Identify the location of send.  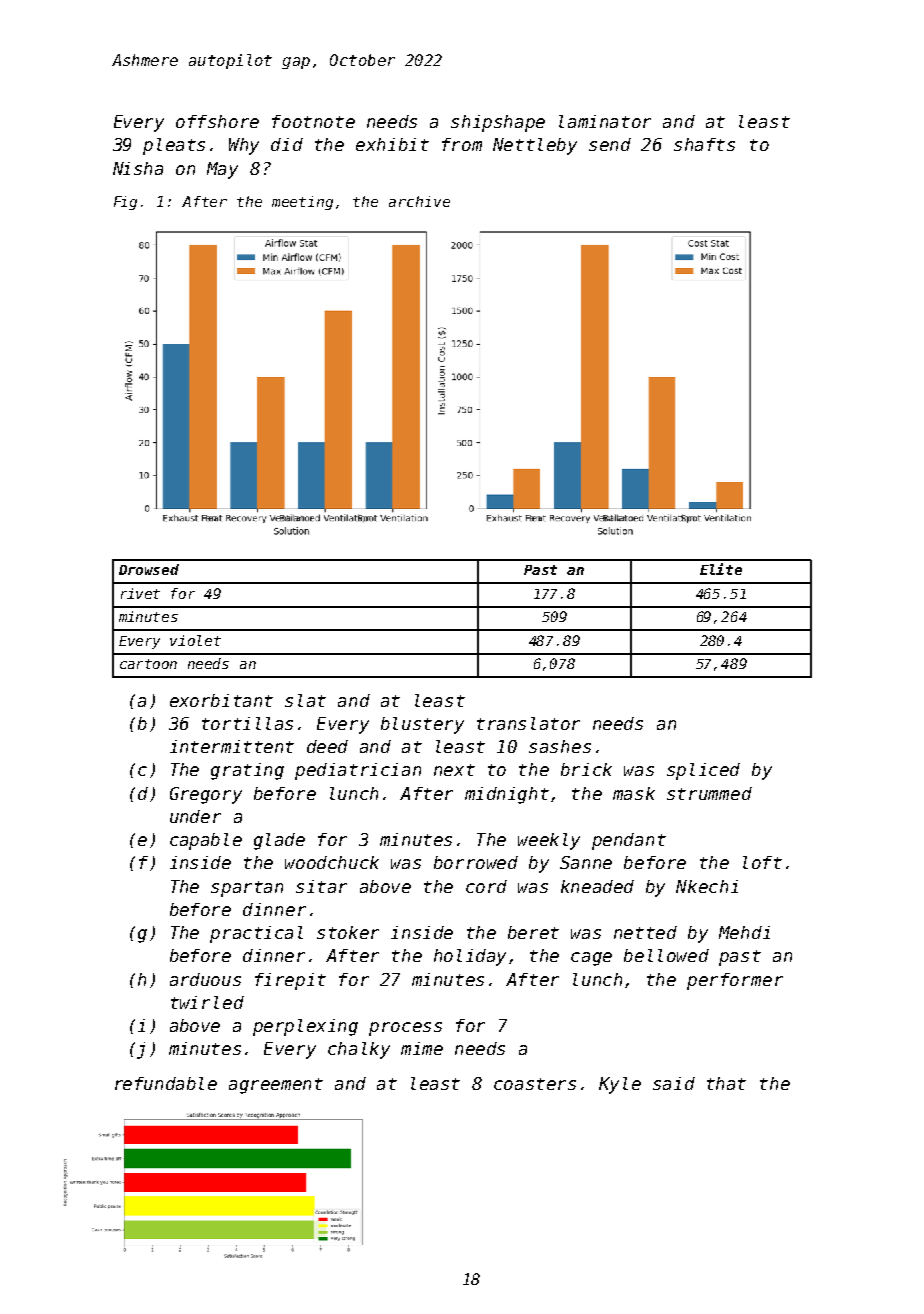
(610, 144).
